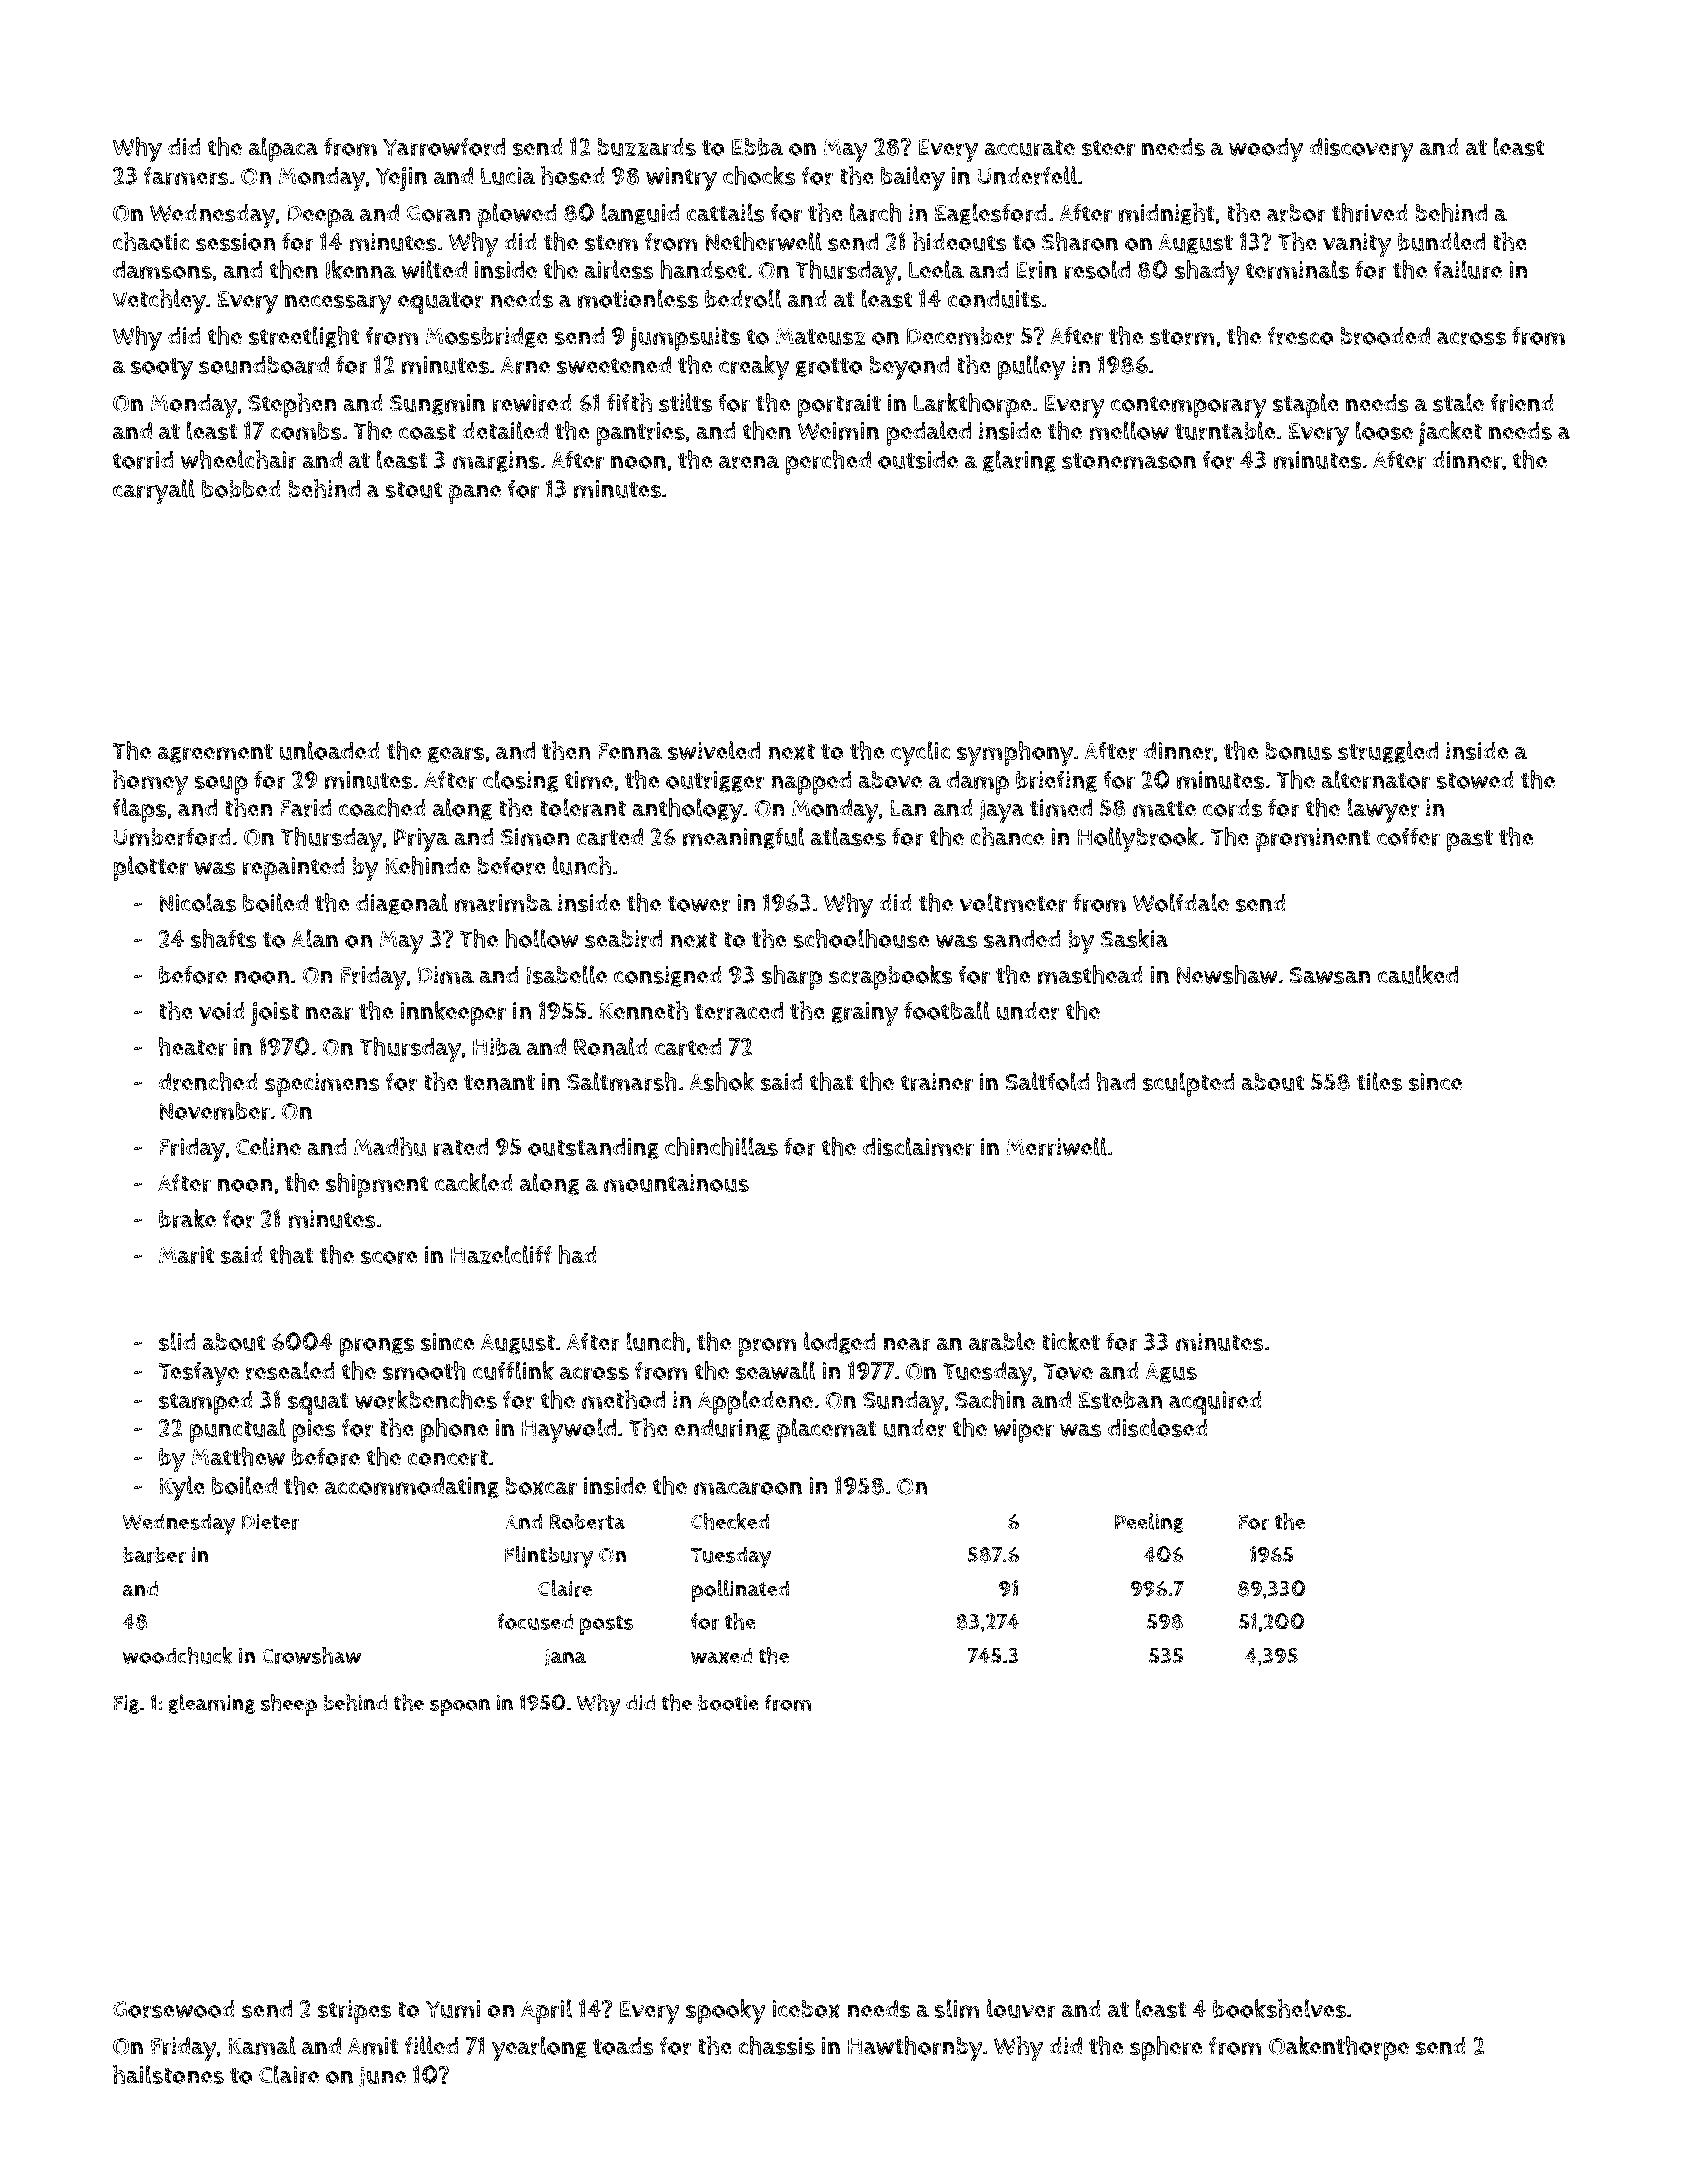 The image size is (1683, 2178). Describe the element at coordinates (1379, 1081) in the page. I see `tiles` at that location.
